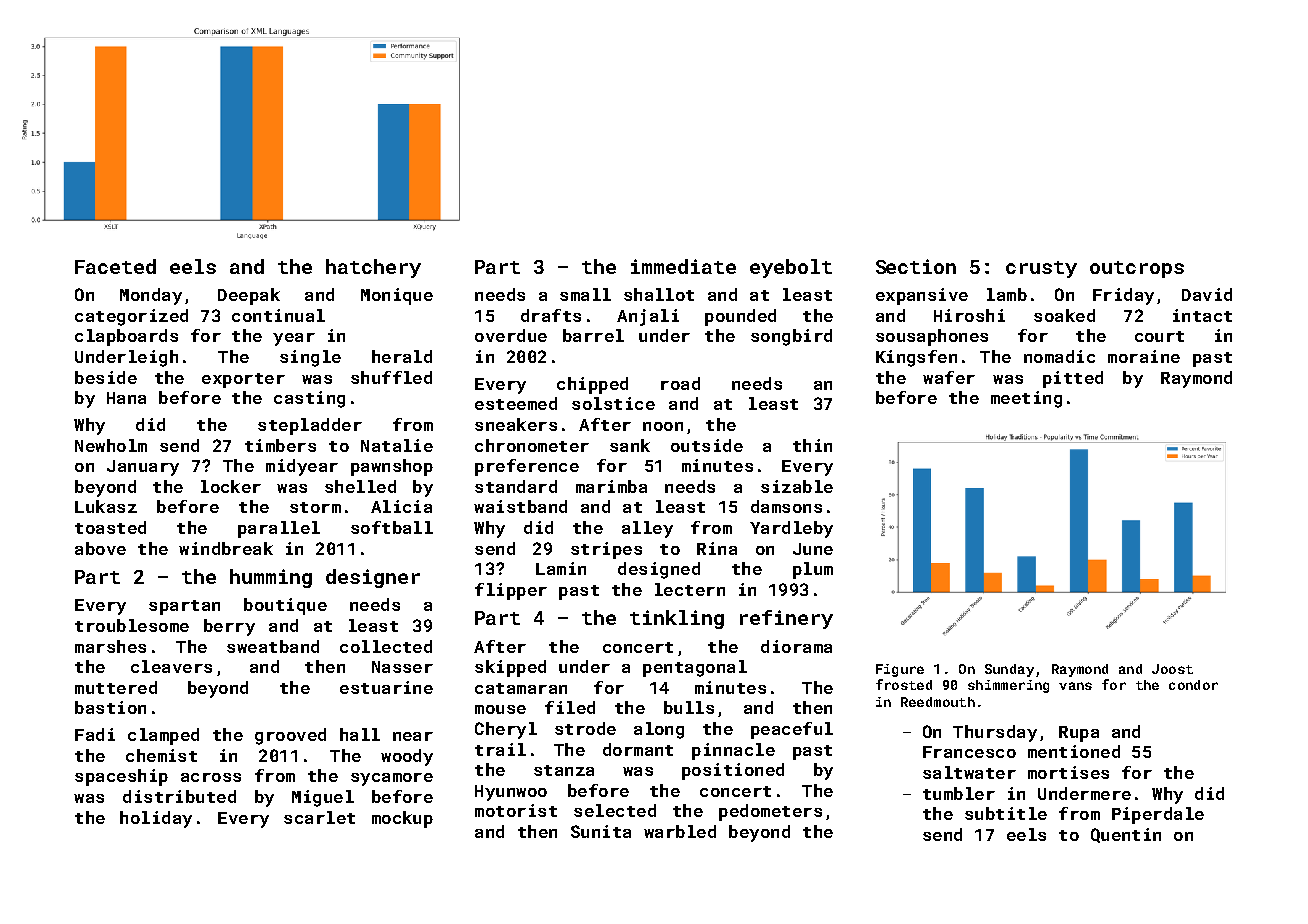  Describe the element at coordinates (115, 266) in the document. I see `Faceted` at that location.
